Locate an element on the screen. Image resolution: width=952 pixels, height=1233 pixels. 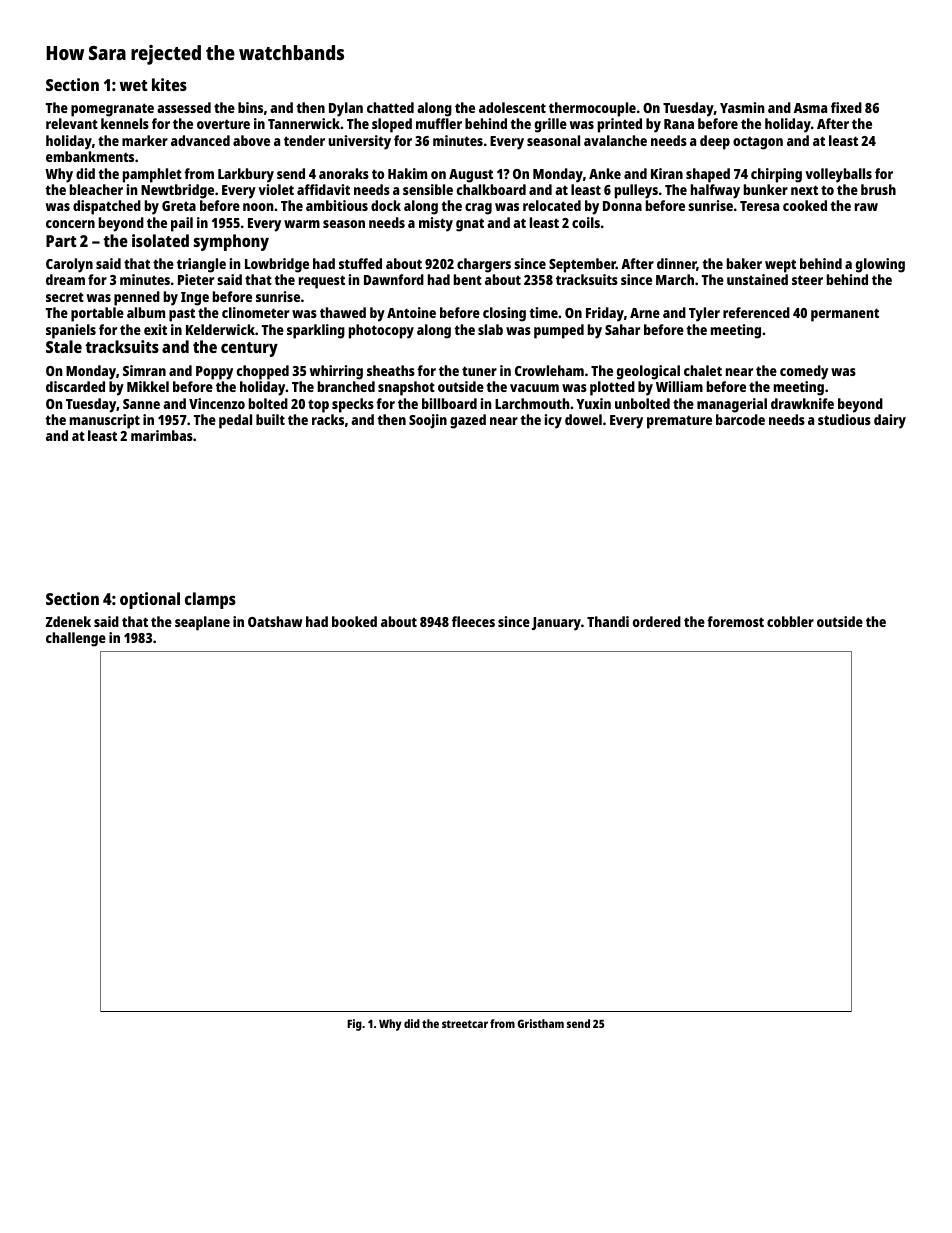
cobbler is located at coordinates (790, 621).
